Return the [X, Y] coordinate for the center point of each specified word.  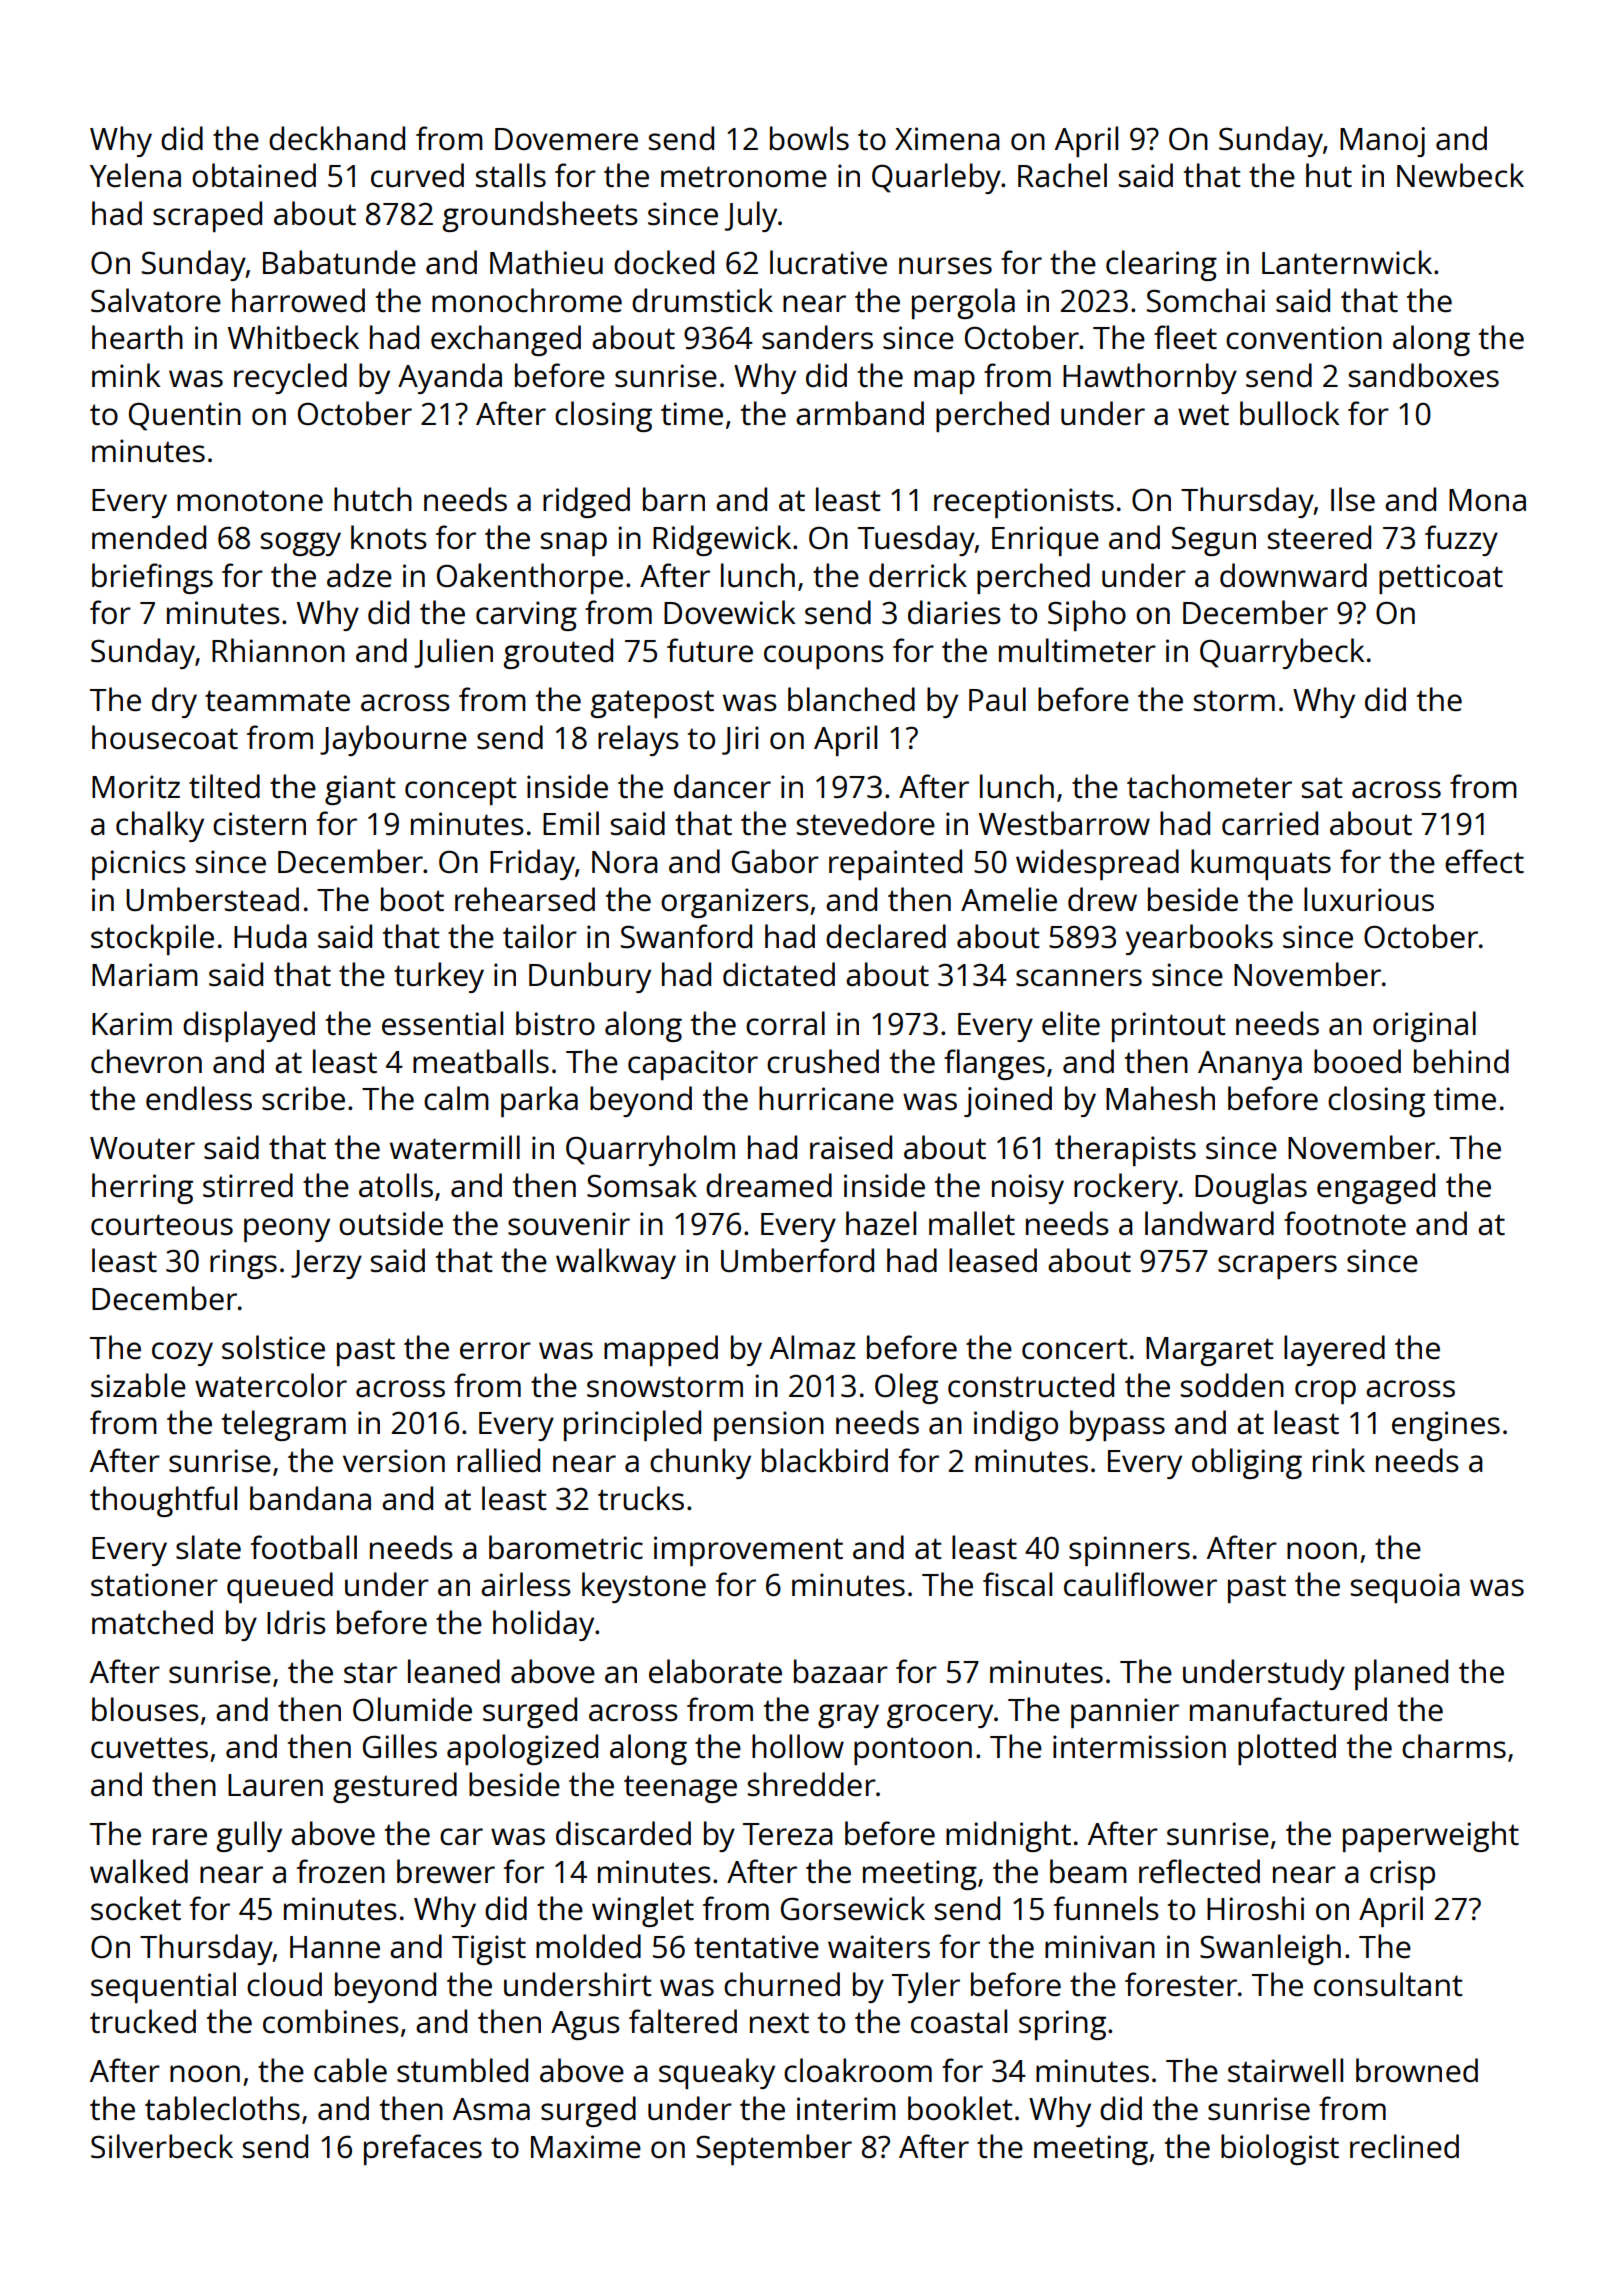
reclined [1404, 2146]
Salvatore [156, 300]
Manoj [1382, 142]
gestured [395, 1787]
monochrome [527, 300]
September [774, 2149]
